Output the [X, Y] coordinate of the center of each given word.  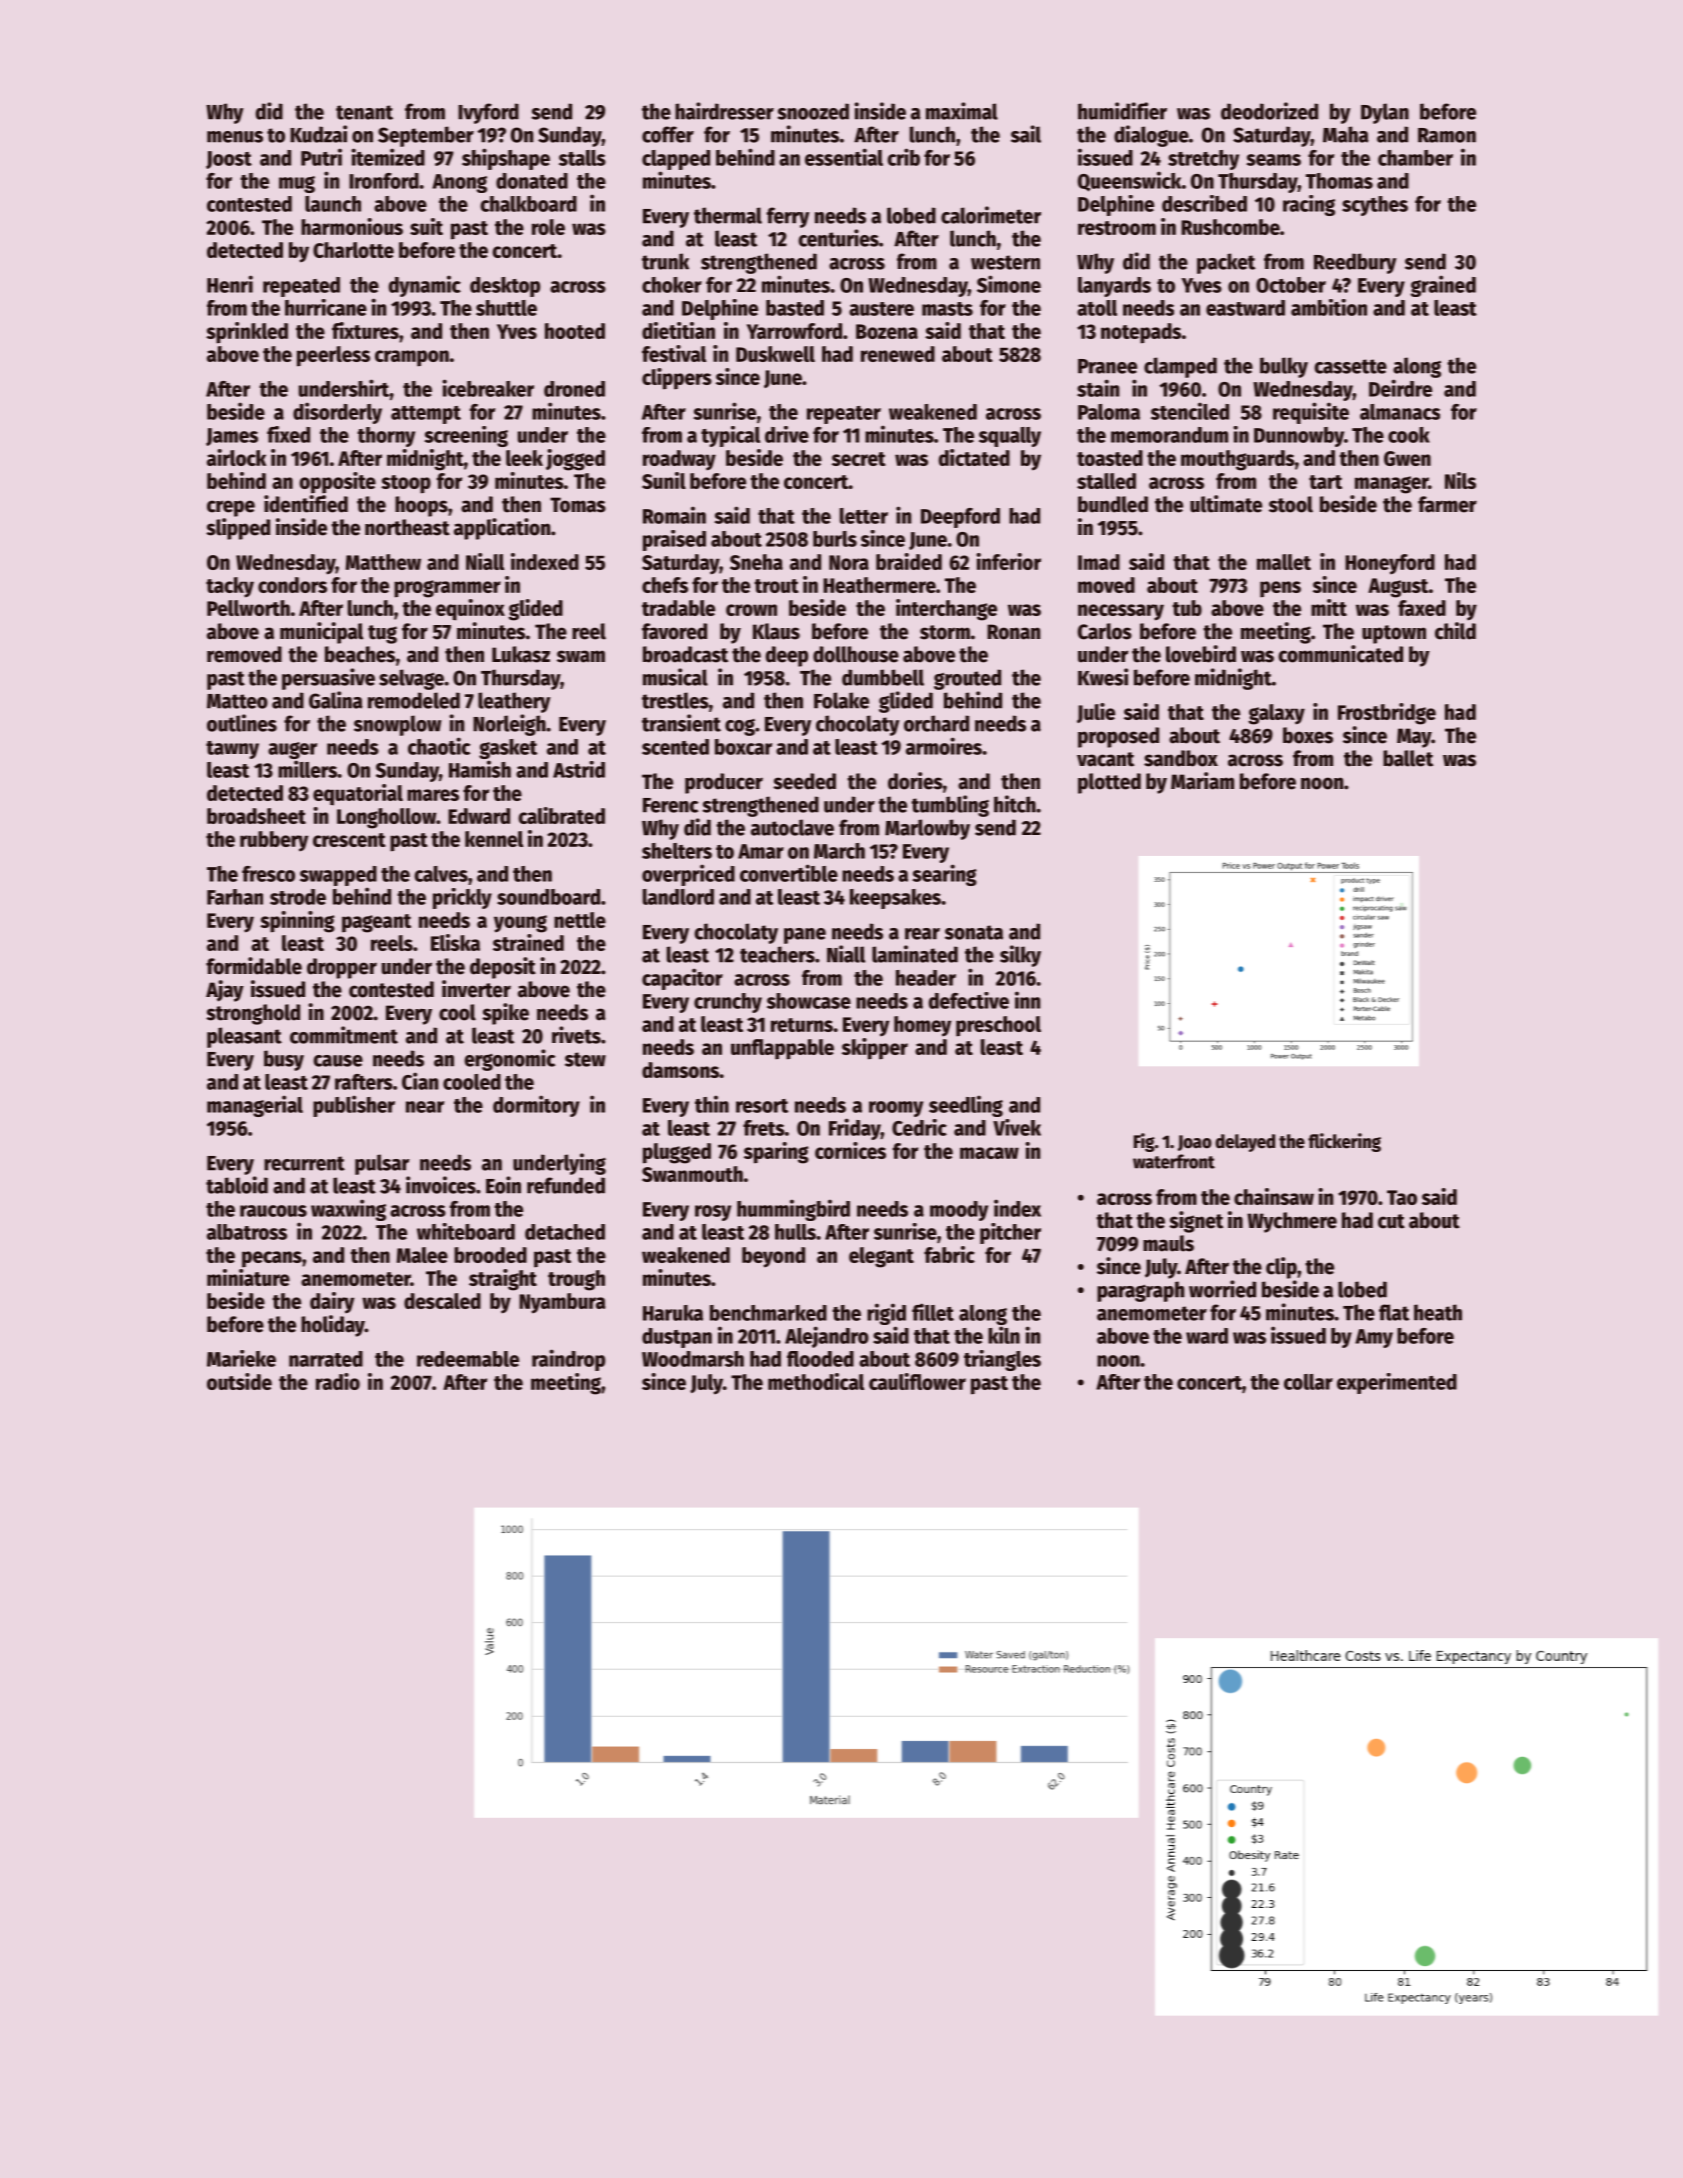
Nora [849, 562]
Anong [459, 183]
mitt [1329, 607]
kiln [1004, 1335]
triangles [1002, 1360]
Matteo [237, 701]
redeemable [468, 1359]
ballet [1408, 758]
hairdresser [724, 111]
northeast [407, 527]
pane [805, 936]
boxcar [743, 747]
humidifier [1122, 111]
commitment [344, 1035]
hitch [1015, 804]
